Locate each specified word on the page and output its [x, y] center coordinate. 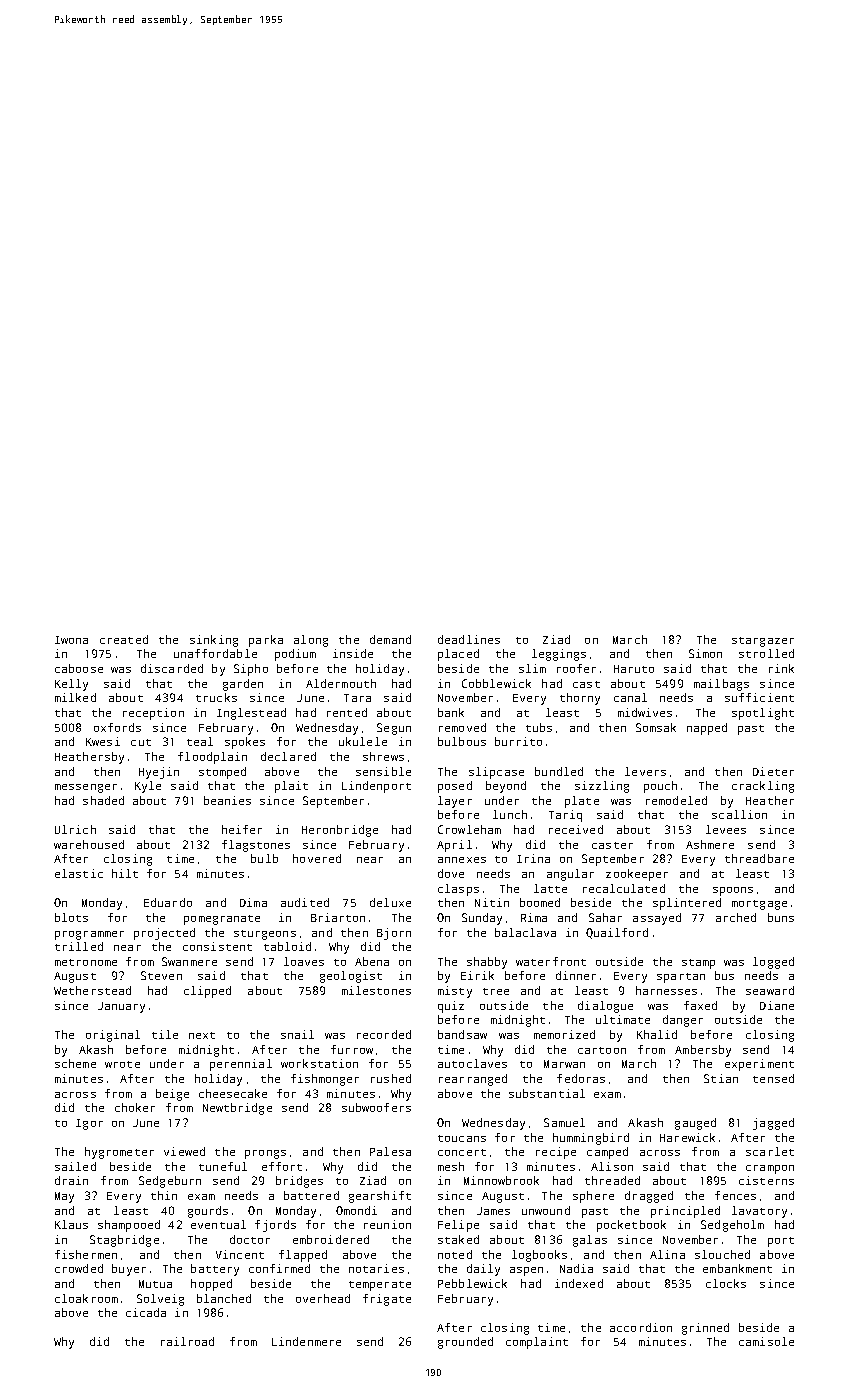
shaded [103, 800]
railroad [187, 1341]
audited [305, 902]
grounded [465, 1343]
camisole [766, 1341]
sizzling [602, 787]
